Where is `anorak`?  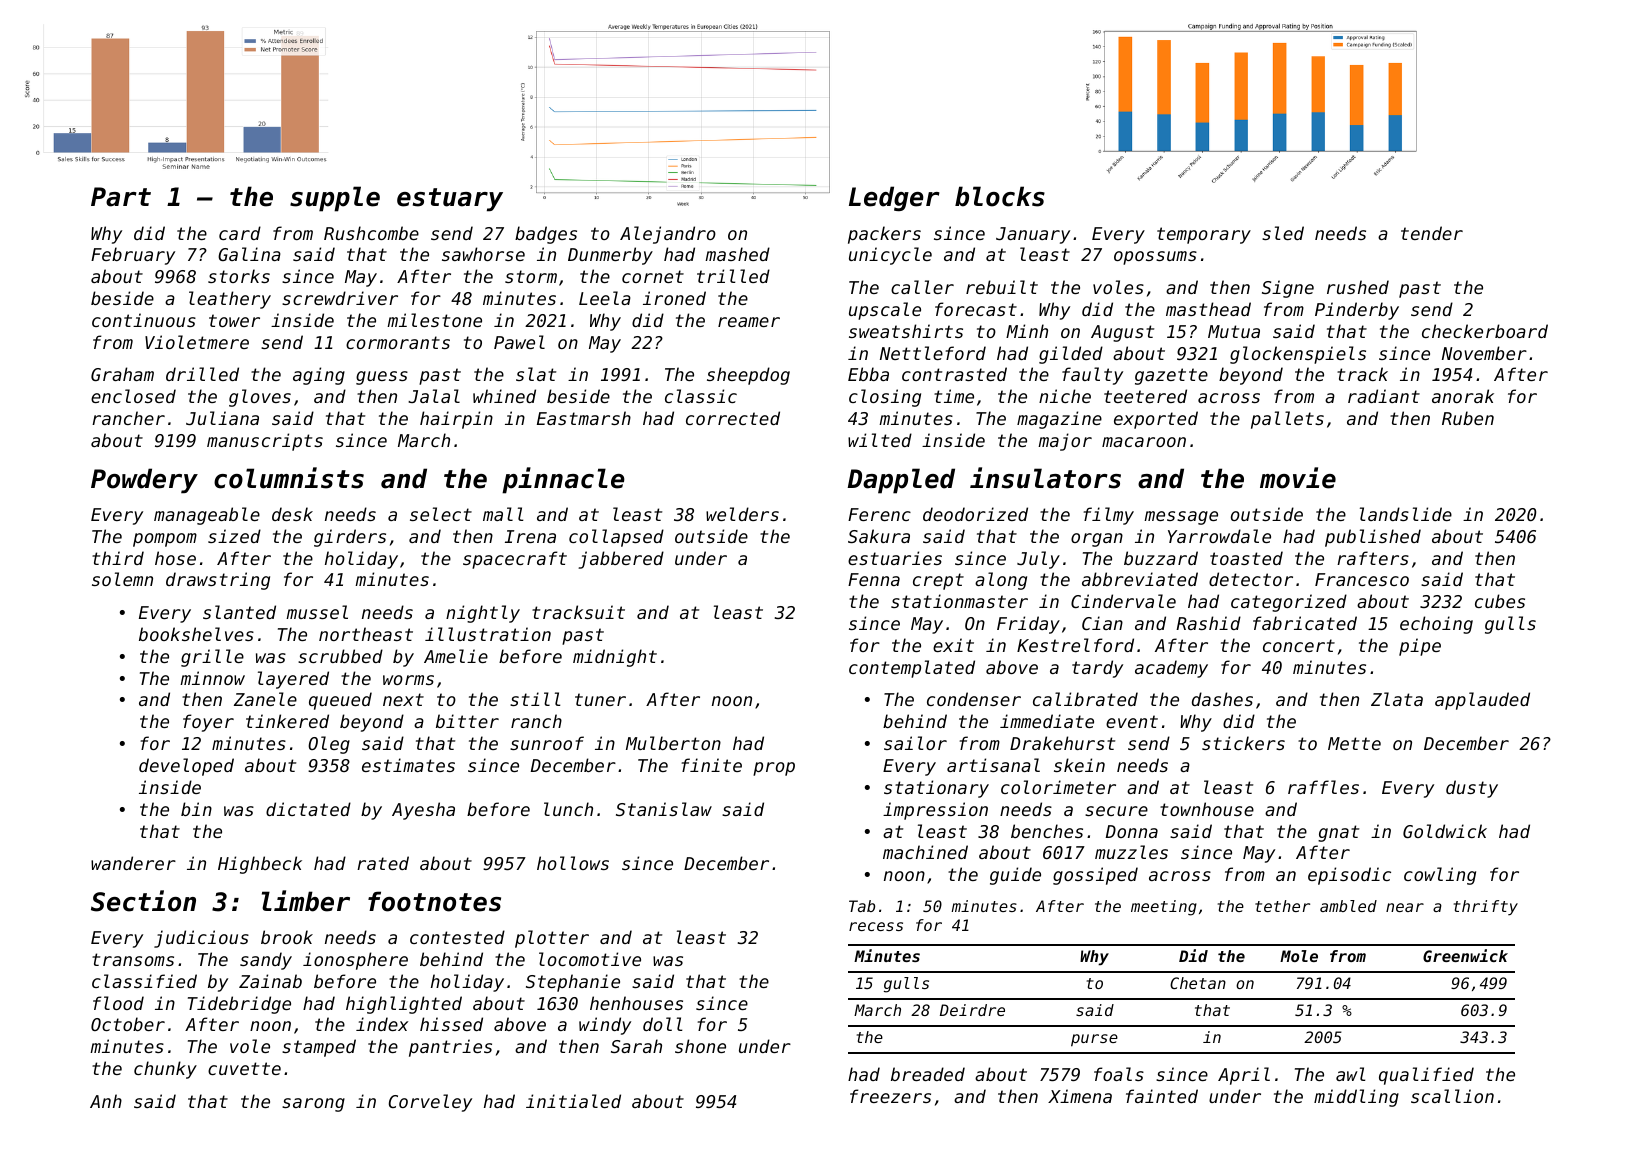 anorak is located at coordinates (1463, 396).
